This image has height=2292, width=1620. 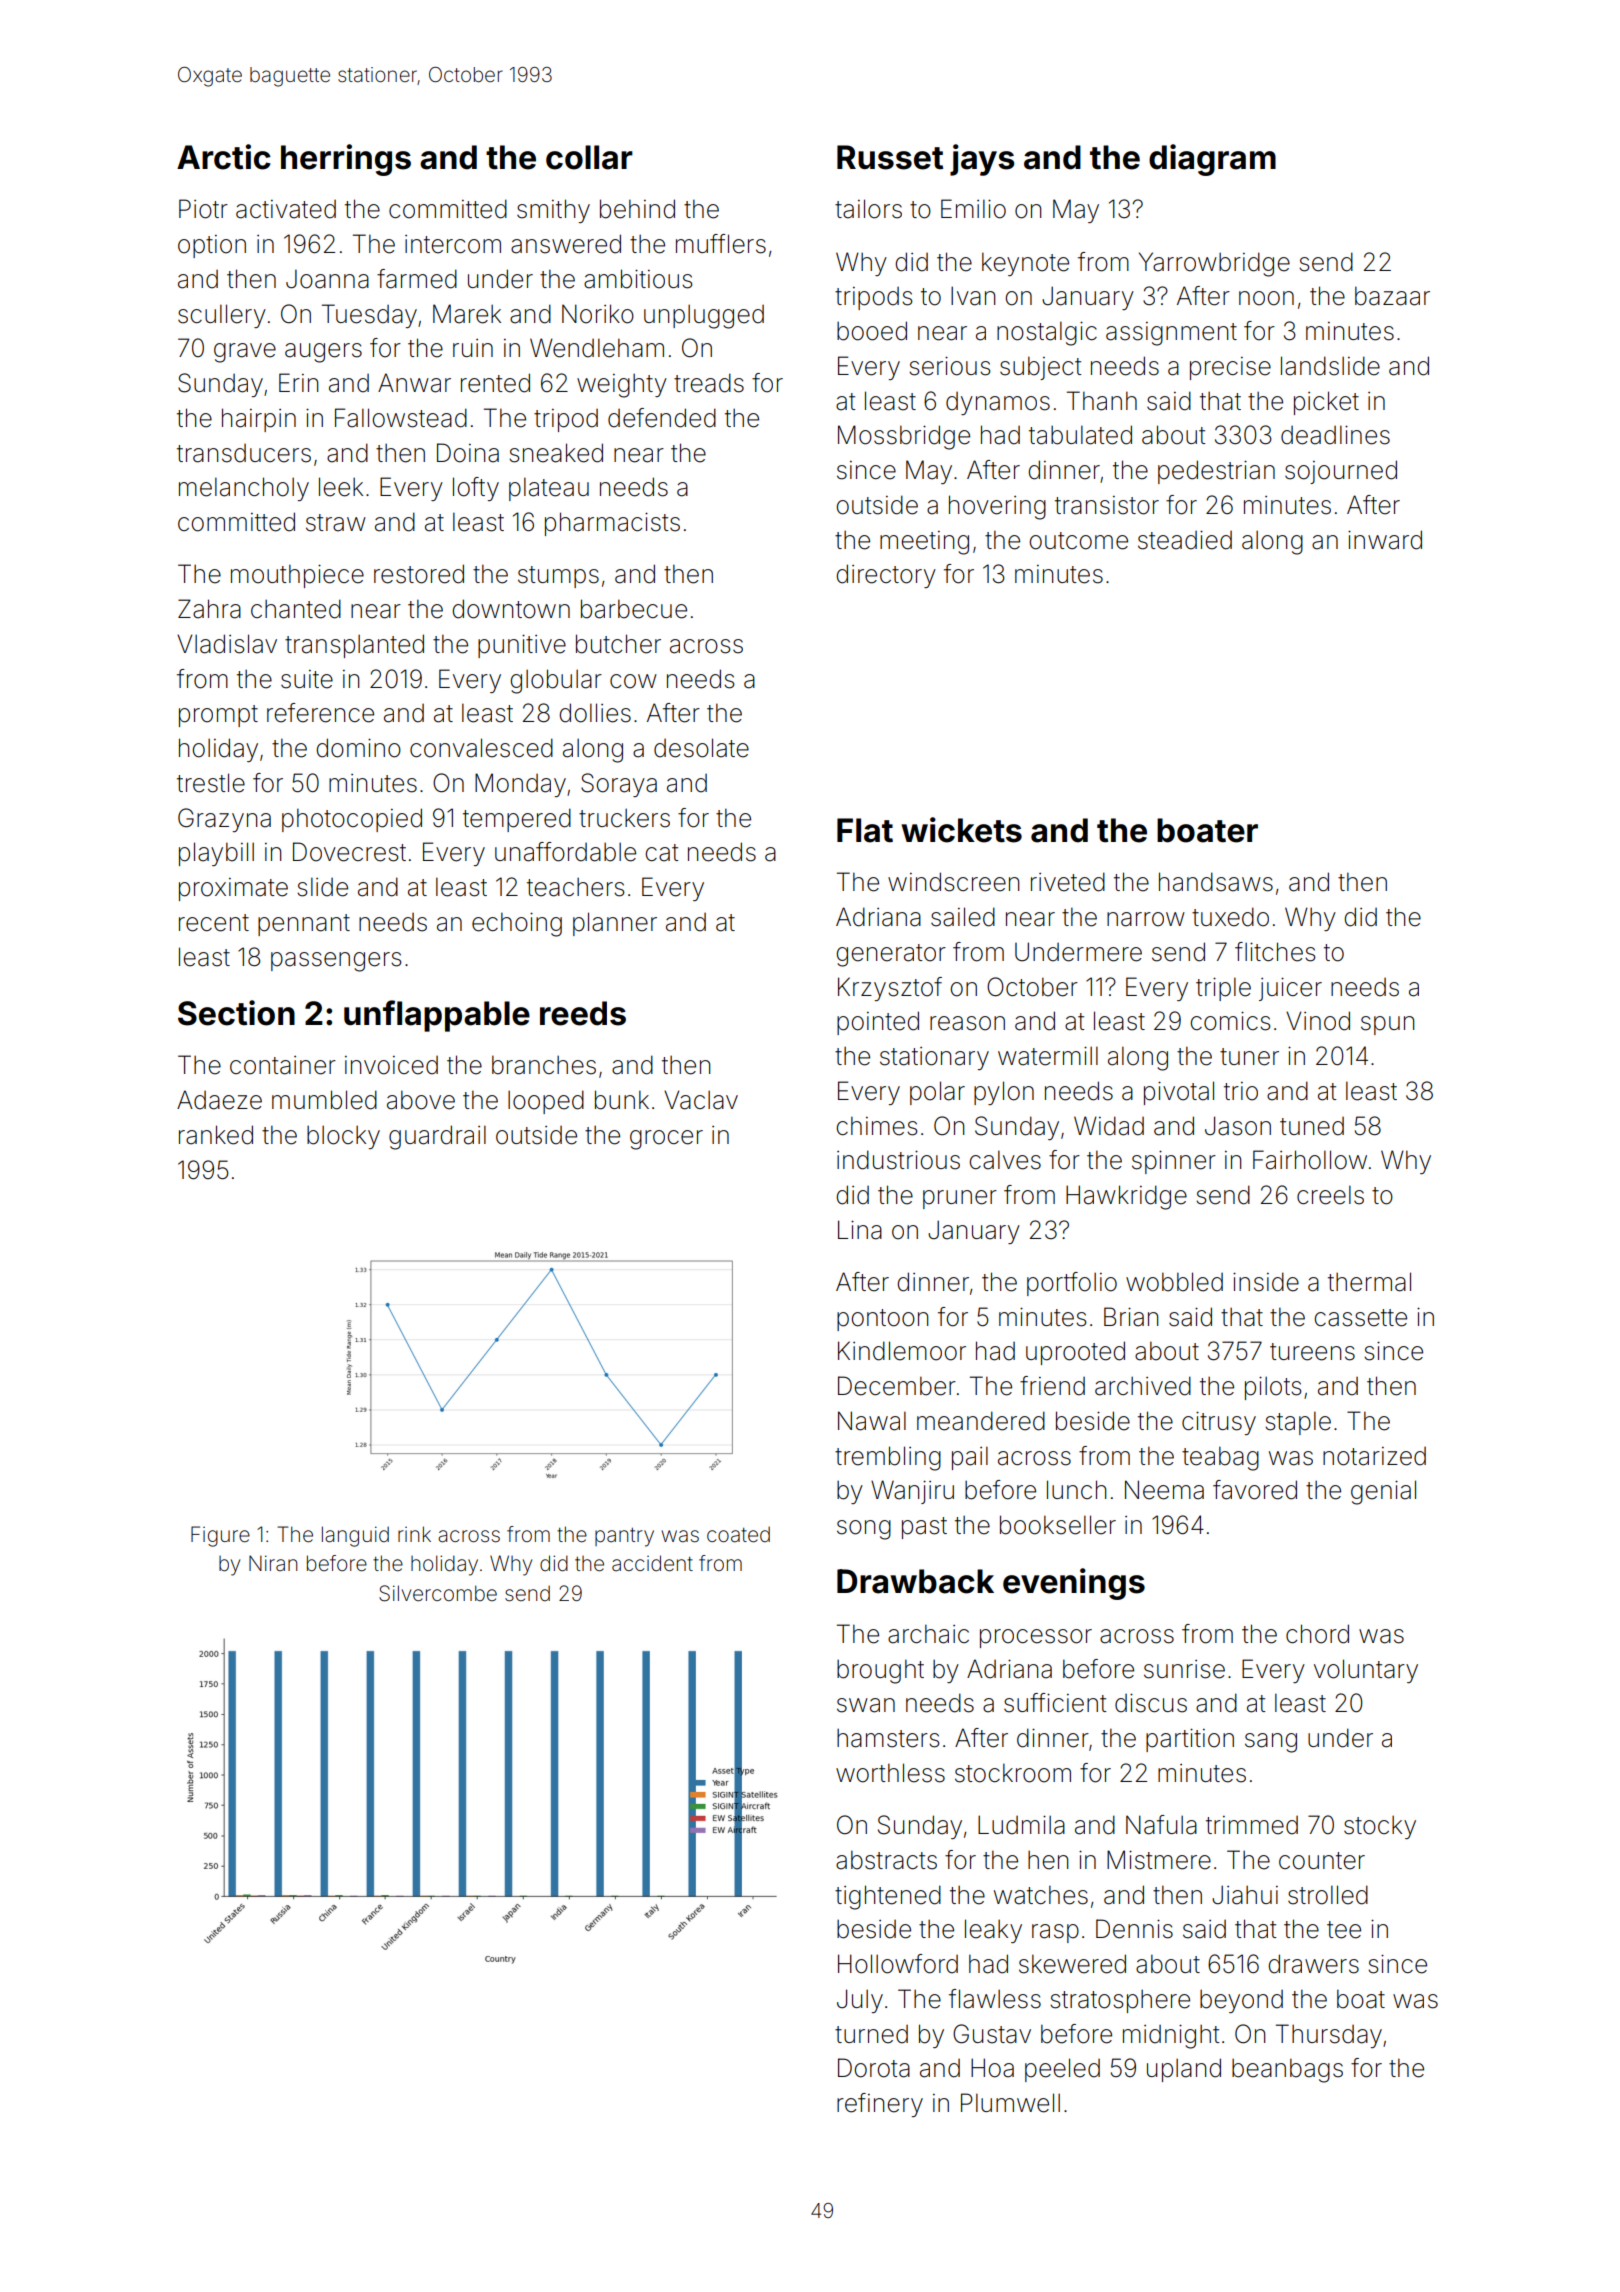 I want to click on handsaws, so click(x=1216, y=882).
